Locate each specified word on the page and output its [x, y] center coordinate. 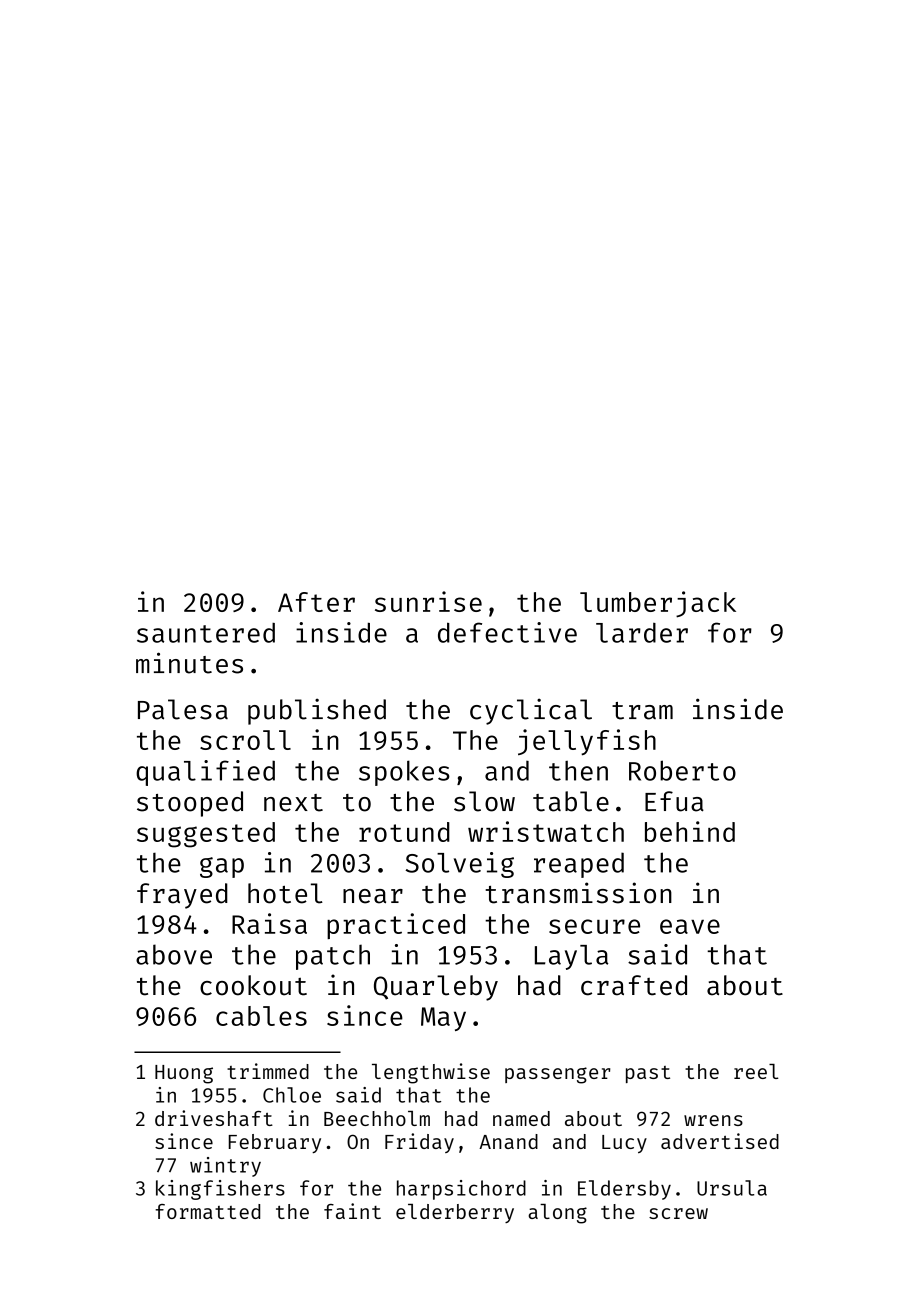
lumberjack [658, 604]
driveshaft [214, 1118]
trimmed [268, 1071]
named [521, 1118]
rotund [404, 832]
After [316, 602]
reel [756, 1071]
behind [690, 831]
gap [222, 867]
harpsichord [461, 1190]
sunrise [428, 601]
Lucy [624, 1144]
